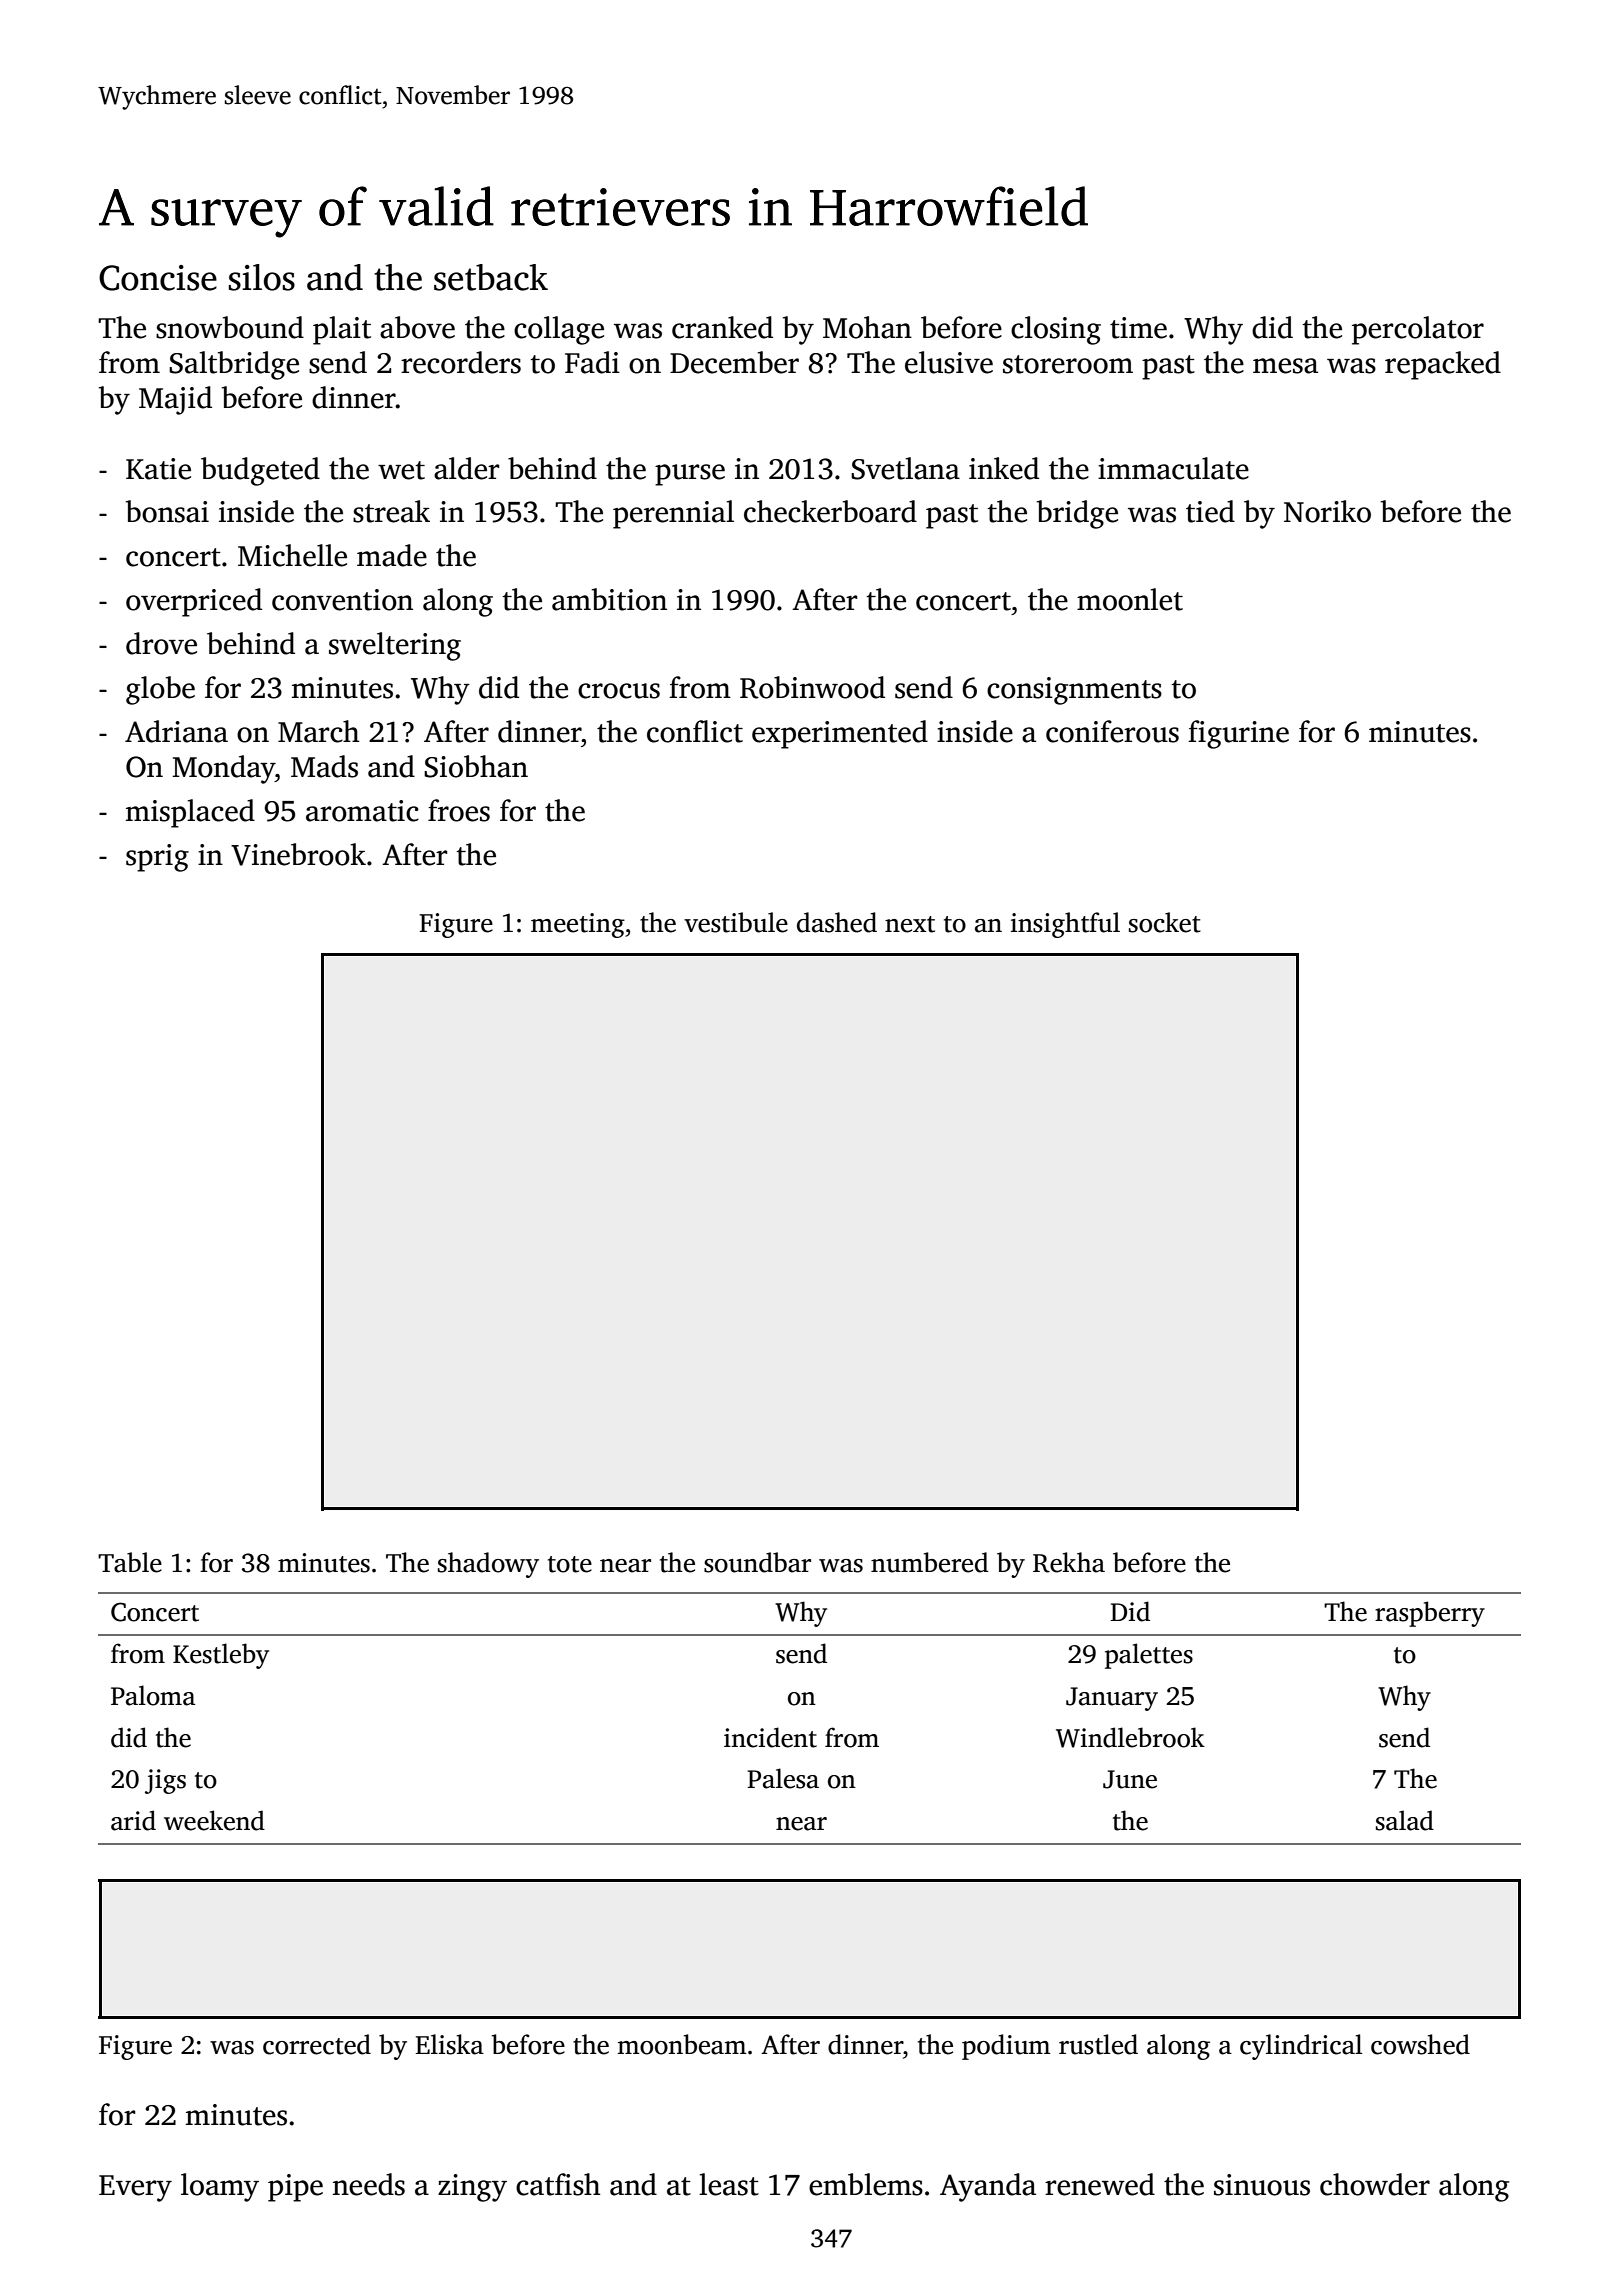  I want to click on shadowy, so click(488, 1565).
